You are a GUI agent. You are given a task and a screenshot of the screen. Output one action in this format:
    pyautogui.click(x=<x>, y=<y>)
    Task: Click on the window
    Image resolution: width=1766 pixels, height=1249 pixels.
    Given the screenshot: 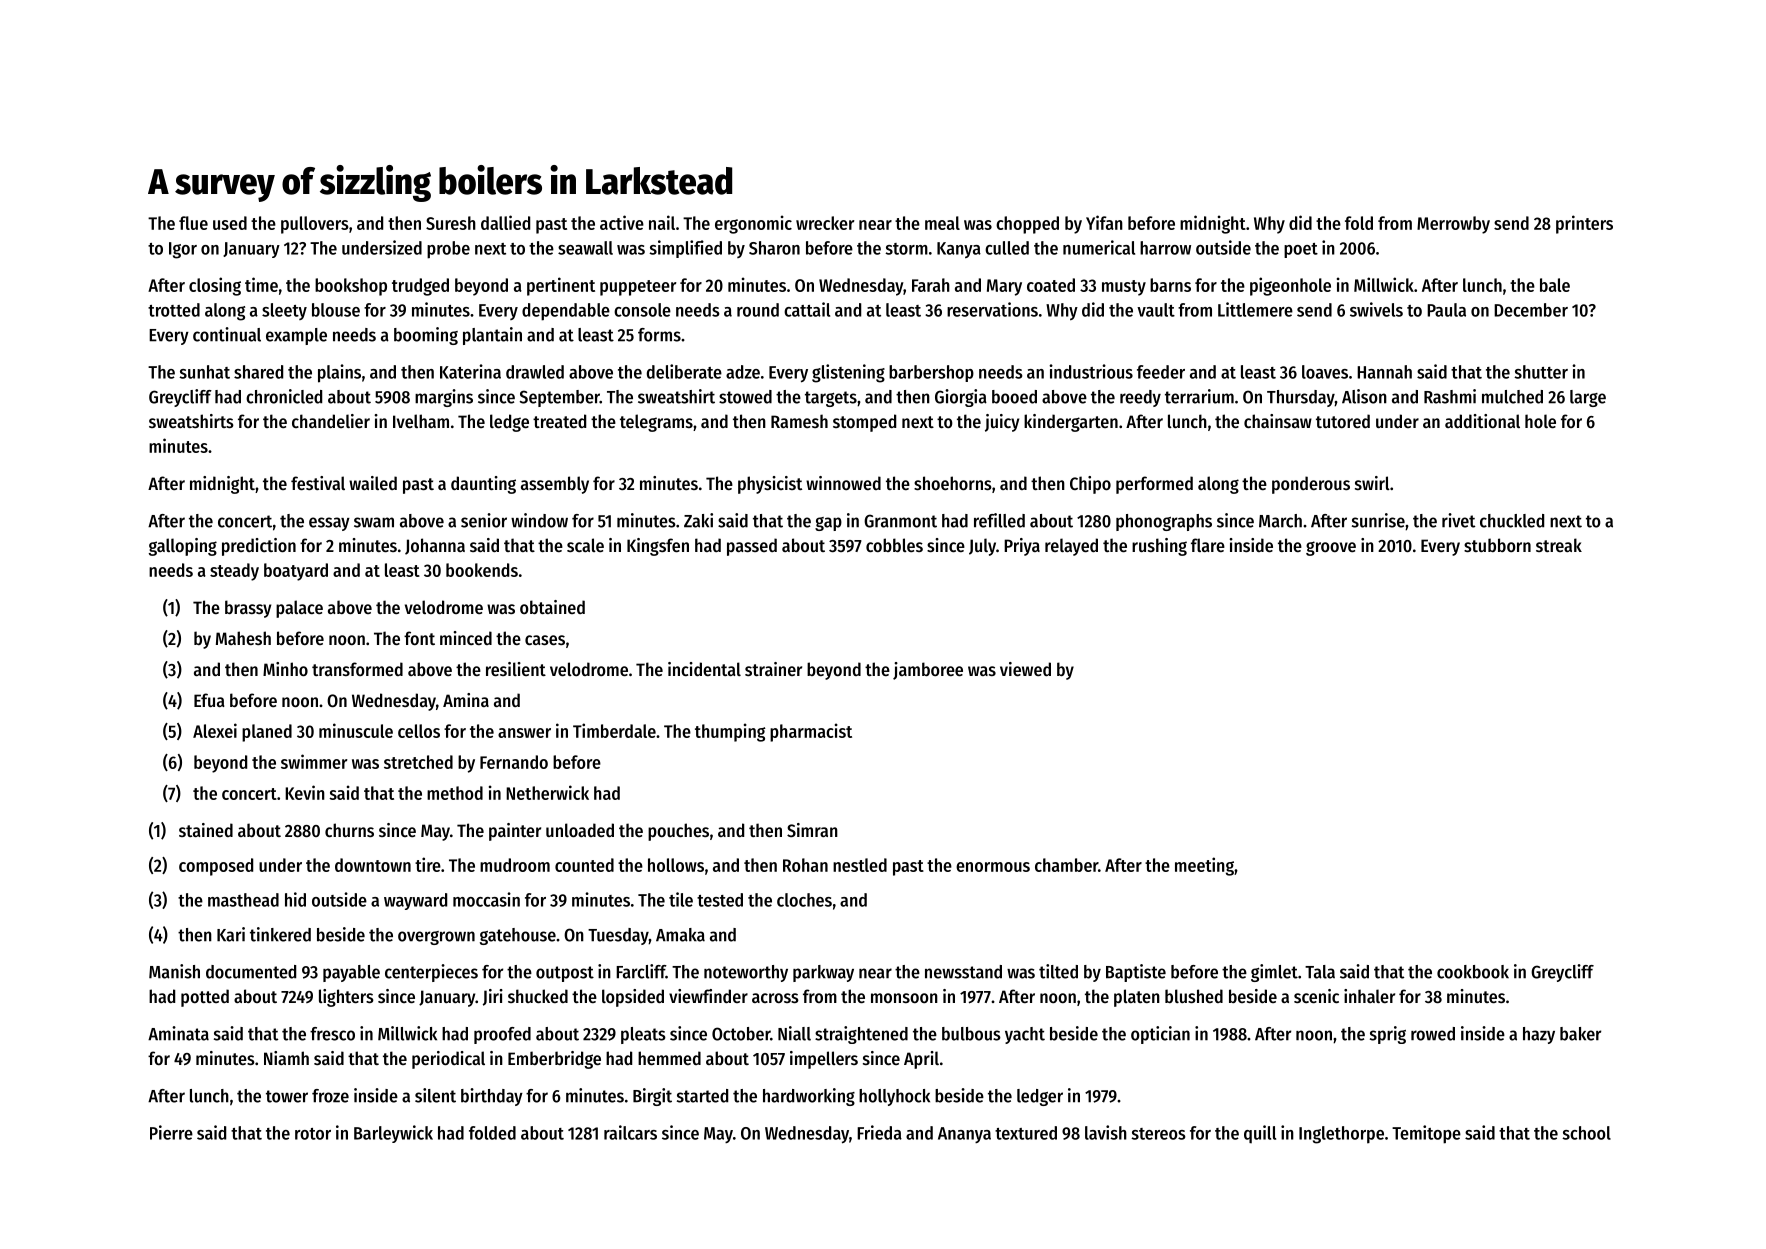 What is the action you would take?
    pyautogui.click(x=539, y=520)
